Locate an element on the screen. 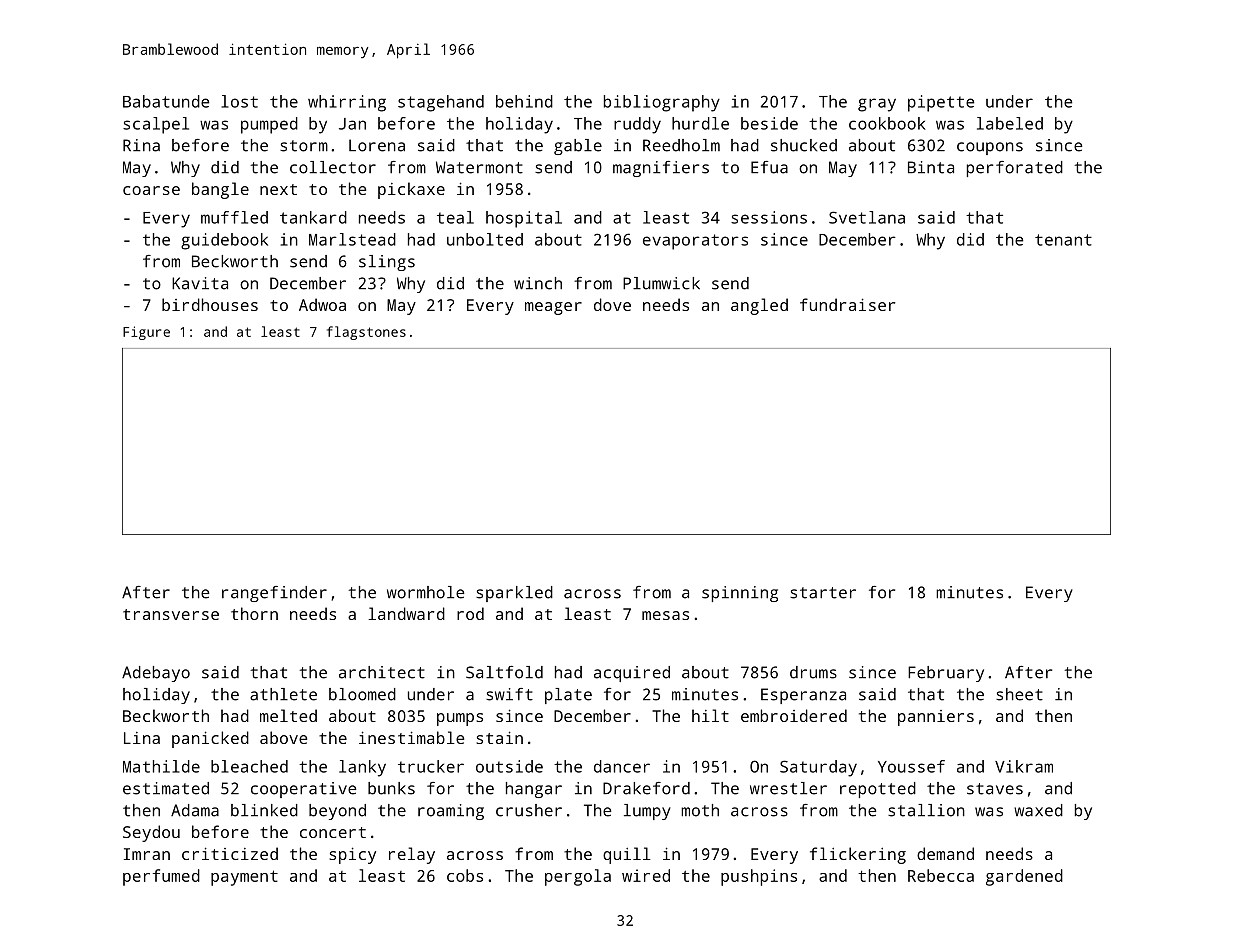 This screenshot has height=952, width=1233. plate is located at coordinates (568, 696).
